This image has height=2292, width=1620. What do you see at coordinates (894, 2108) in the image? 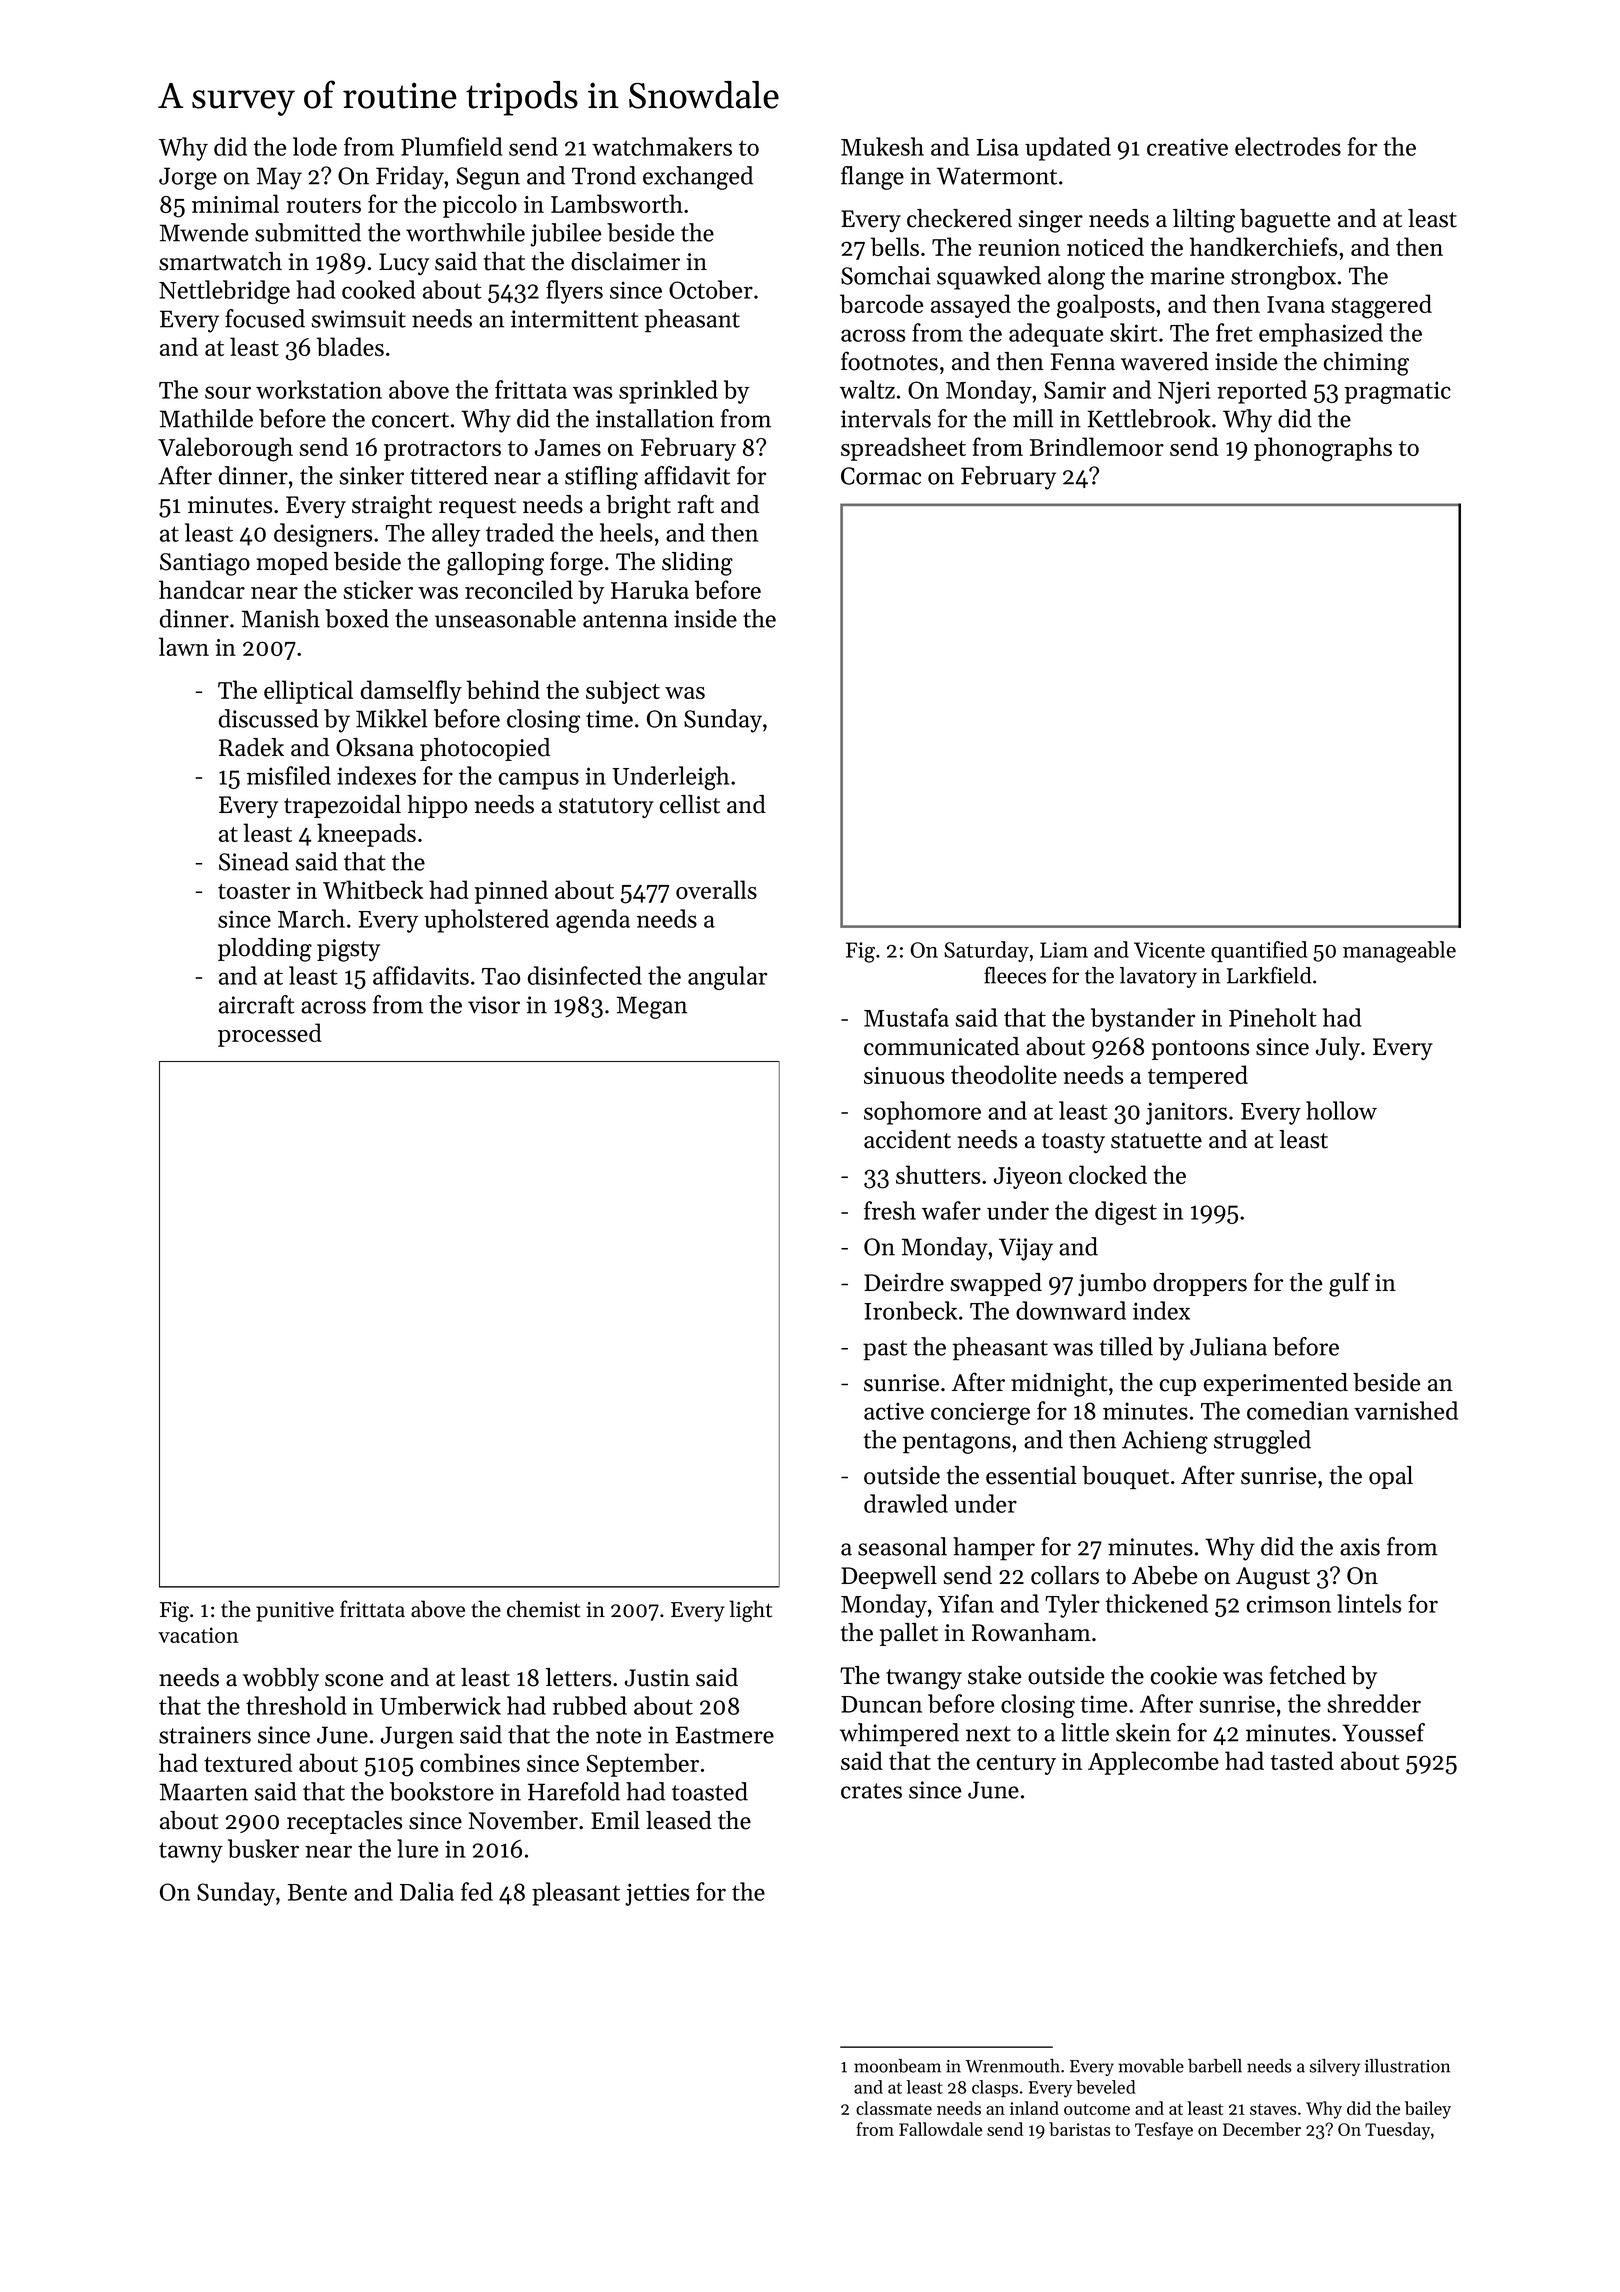
I see `classmate` at bounding box center [894, 2108].
